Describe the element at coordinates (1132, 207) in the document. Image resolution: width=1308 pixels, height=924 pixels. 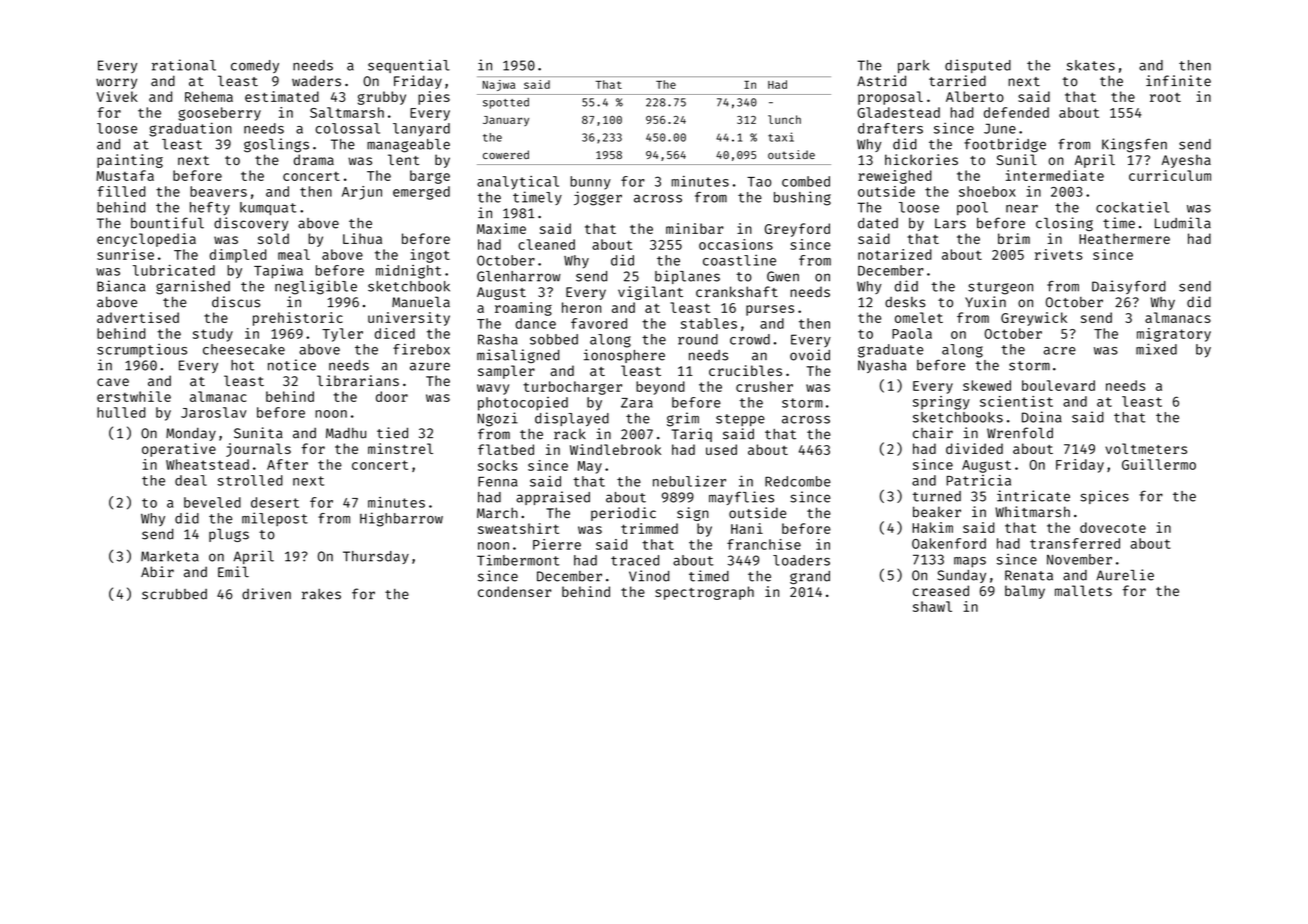
I see `cockatiel` at that location.
